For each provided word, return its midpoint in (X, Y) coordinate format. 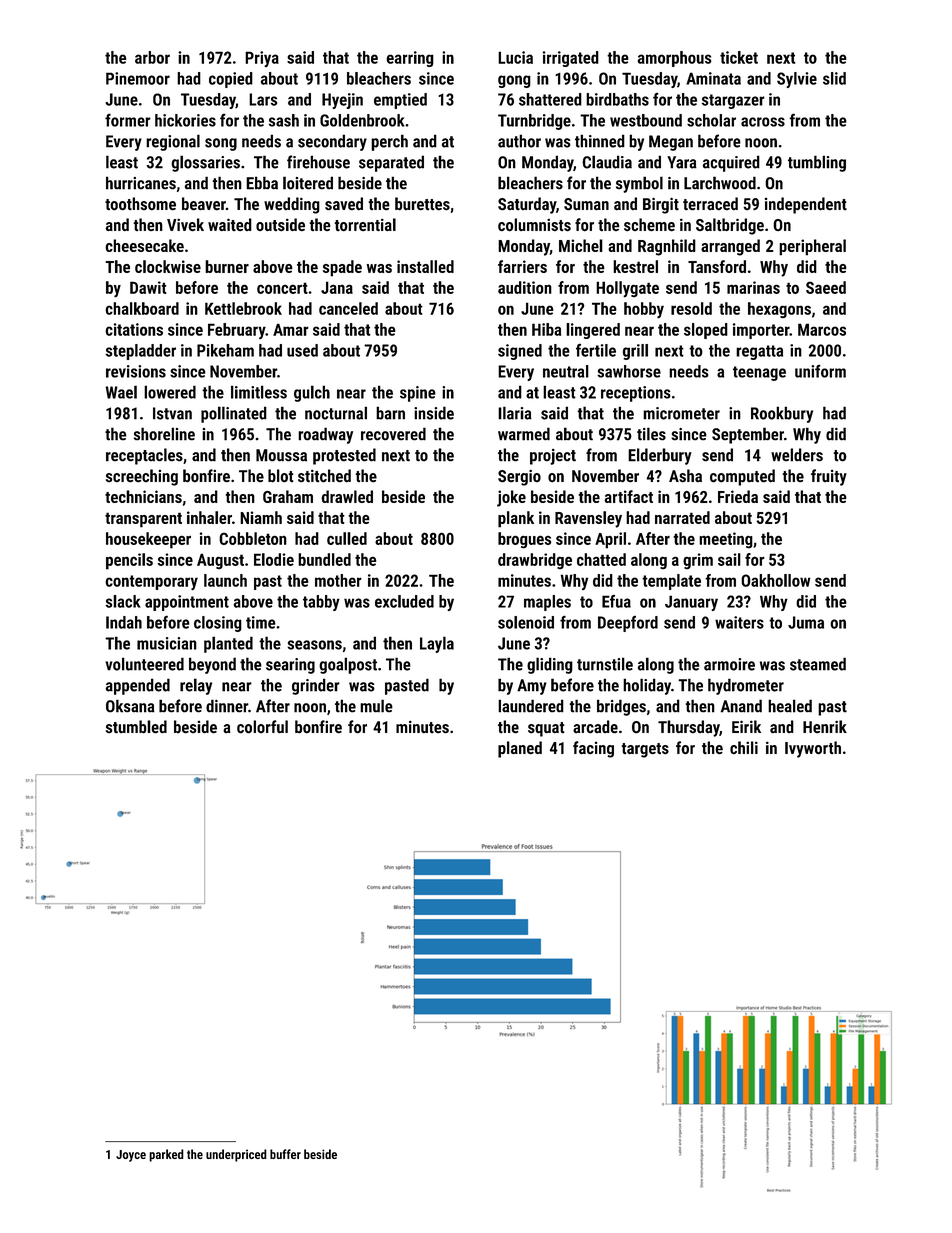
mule (376, 706)
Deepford (628, 624)
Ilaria (515, 413)
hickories (185, 120)
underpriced (236, 1155)
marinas (753, 287)
